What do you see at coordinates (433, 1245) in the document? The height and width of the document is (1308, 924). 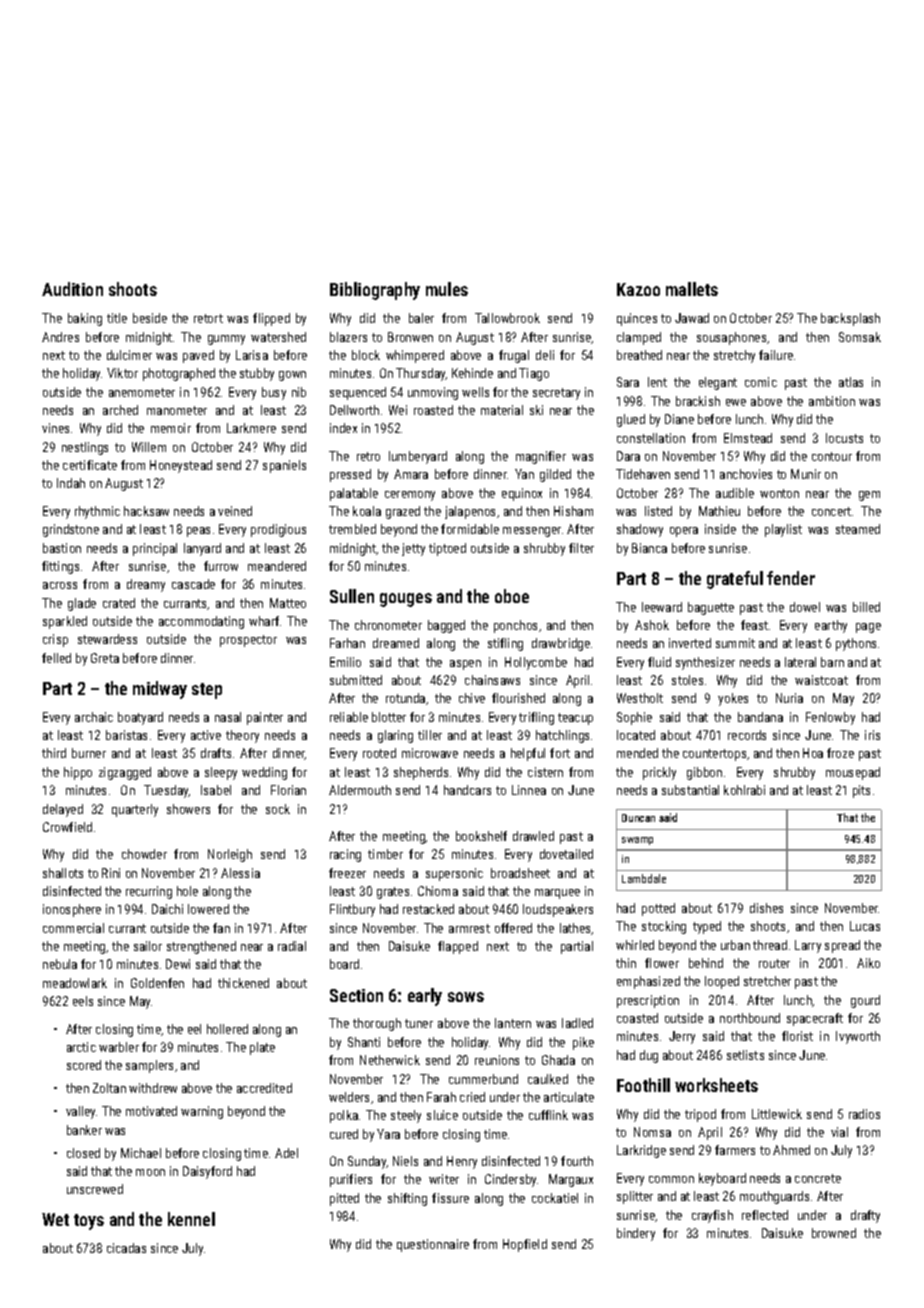 I see `questionnaire` at bounding box center [433, 1245].
